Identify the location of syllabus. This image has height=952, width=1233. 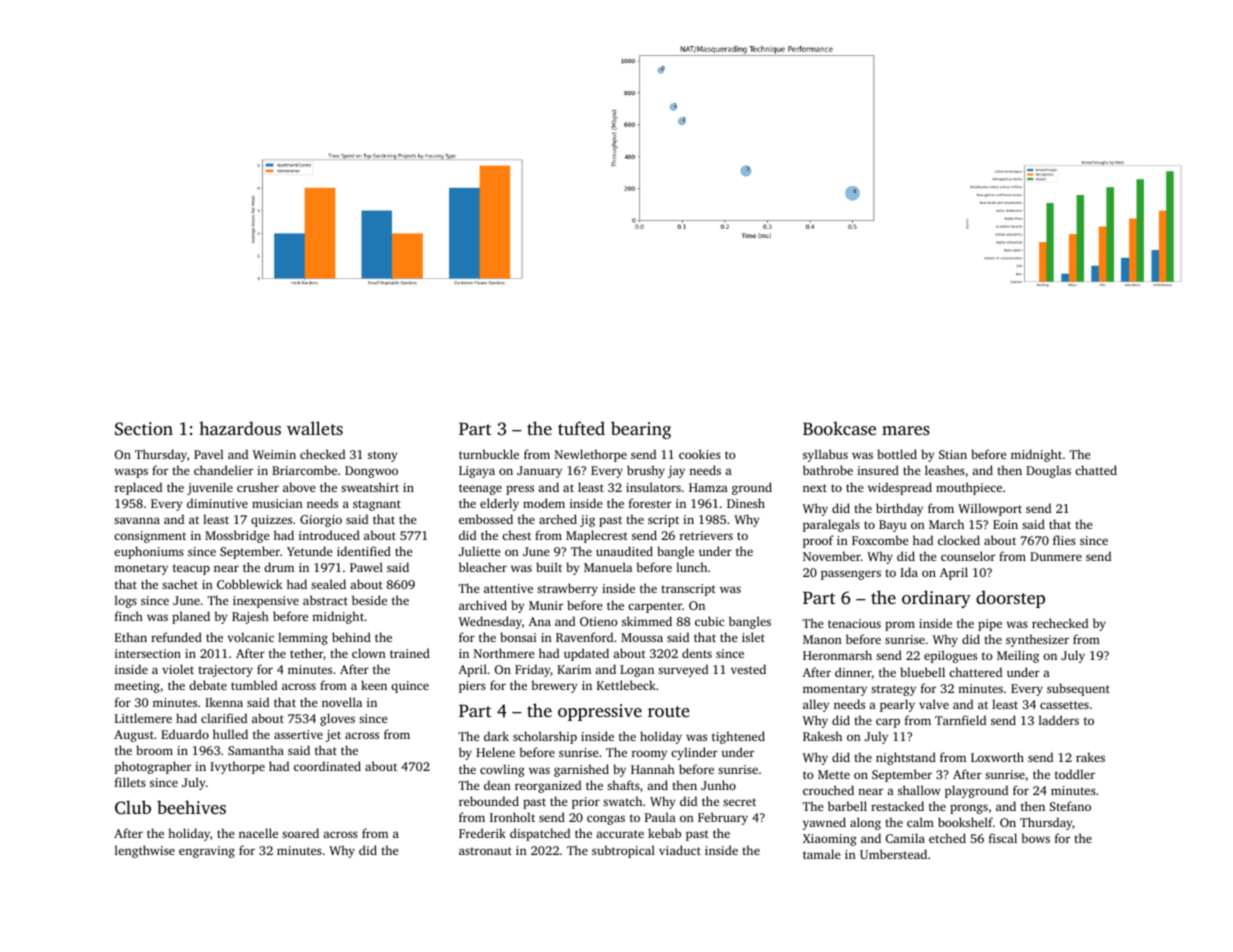
(825, 455).
